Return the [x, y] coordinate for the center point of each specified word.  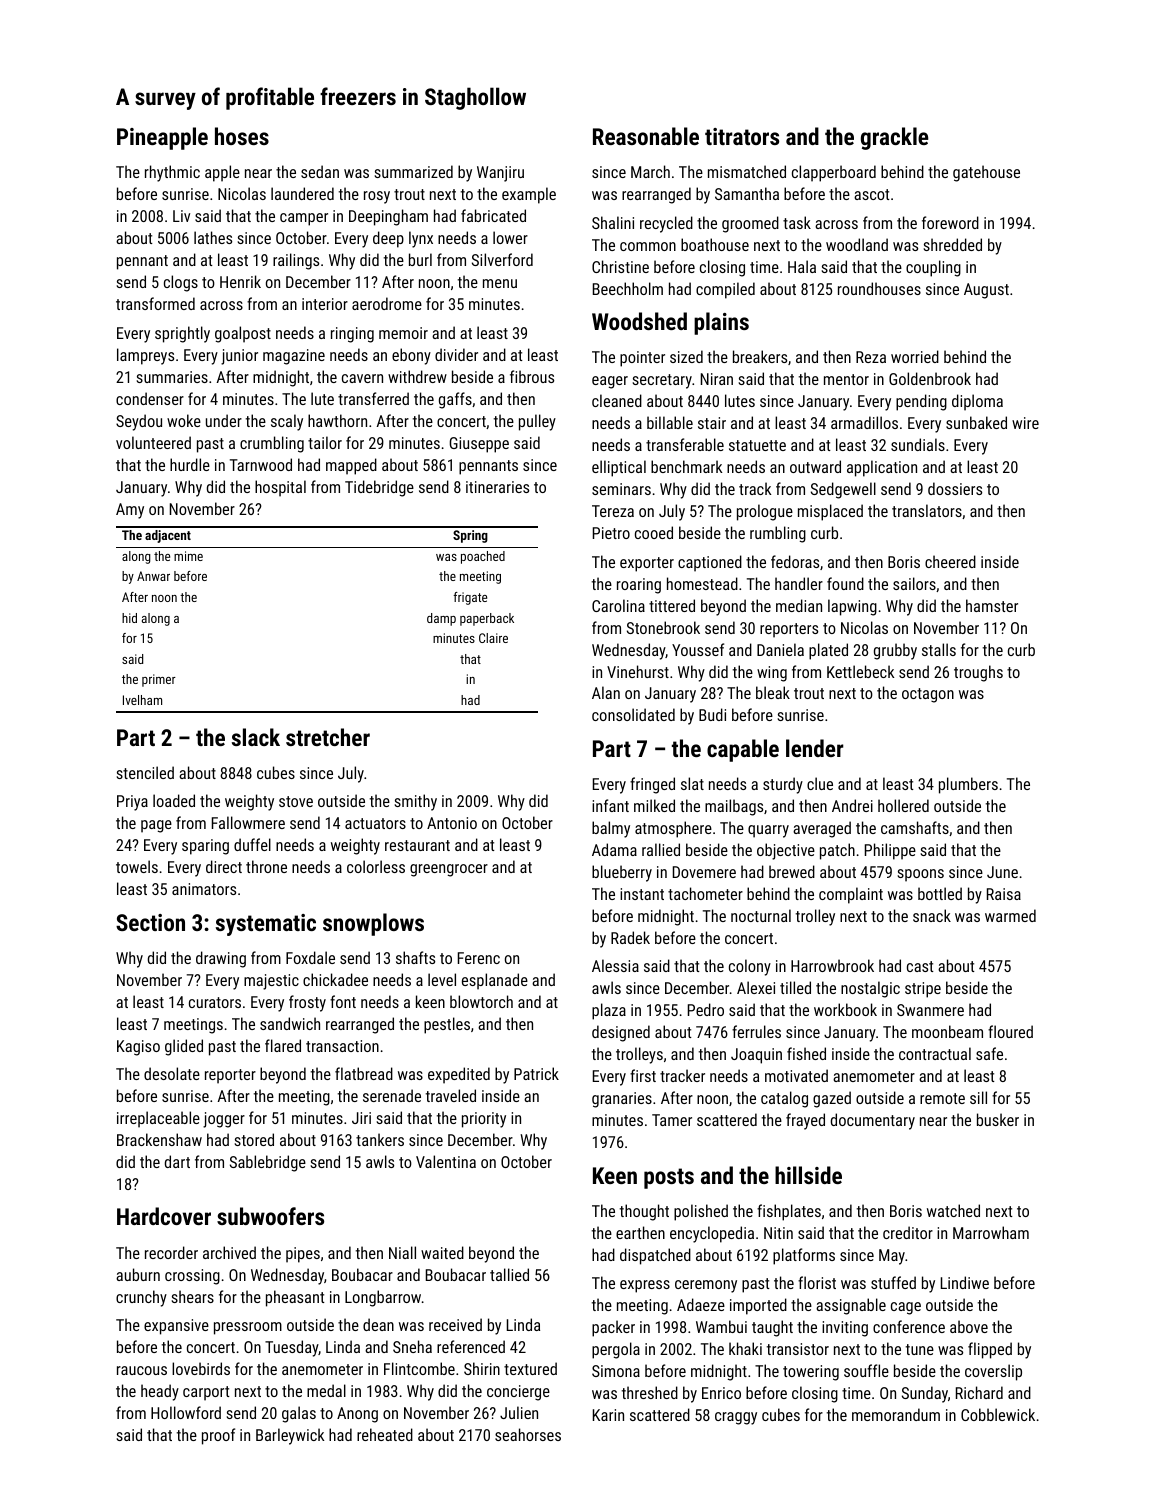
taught [772, 1328]
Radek [630, 937]
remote [942, 1098]
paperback [487, 619]
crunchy [141, 1298]
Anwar [153, 576]
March [650, 171]
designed [621, 1033]
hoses [242, 136]
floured [1010, 1031]
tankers [380, 1139]
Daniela [780, 649]
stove [296, 801]
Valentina [446, 1161]
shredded [952, 244]
